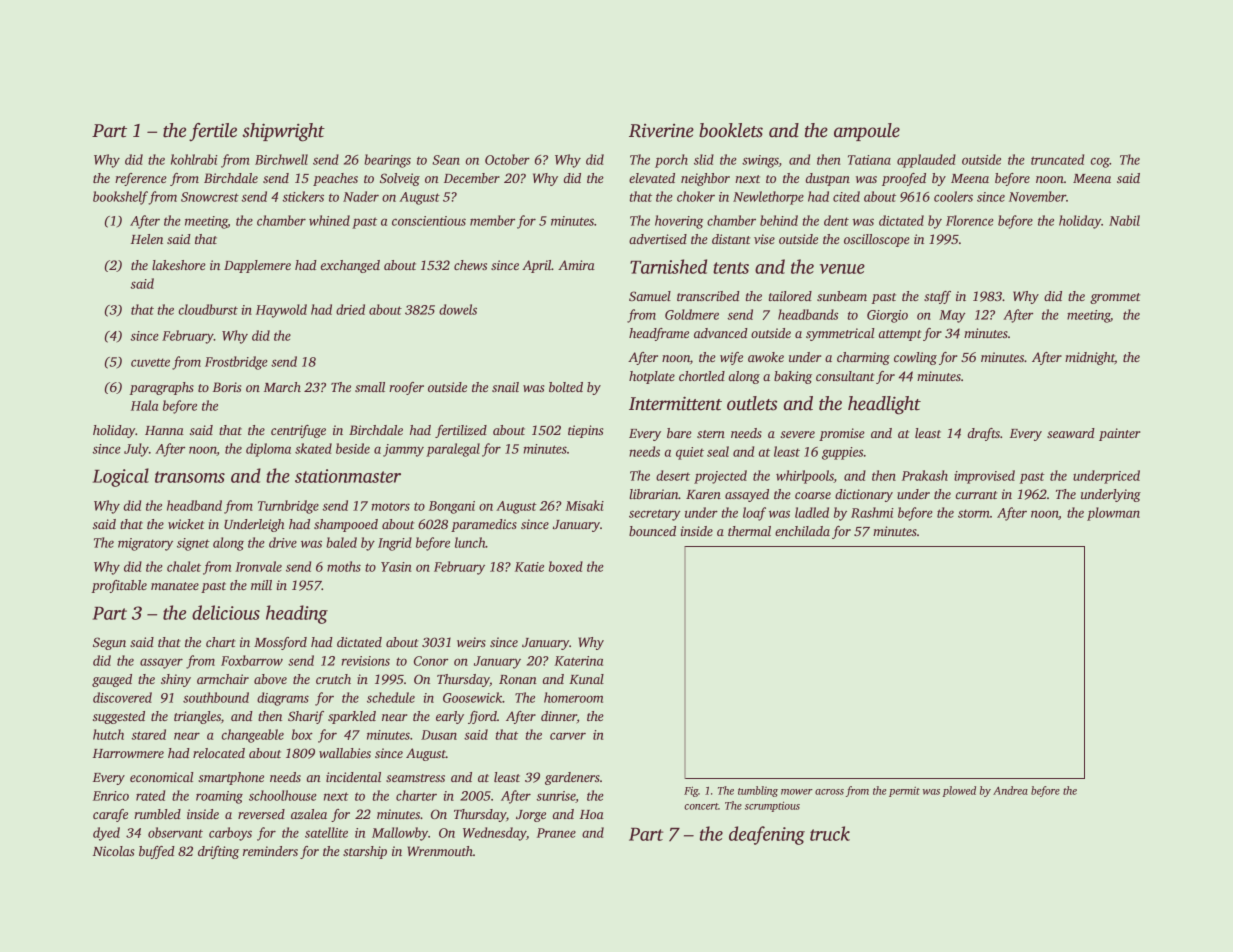  I want to click on reference, so click(141, 179).
